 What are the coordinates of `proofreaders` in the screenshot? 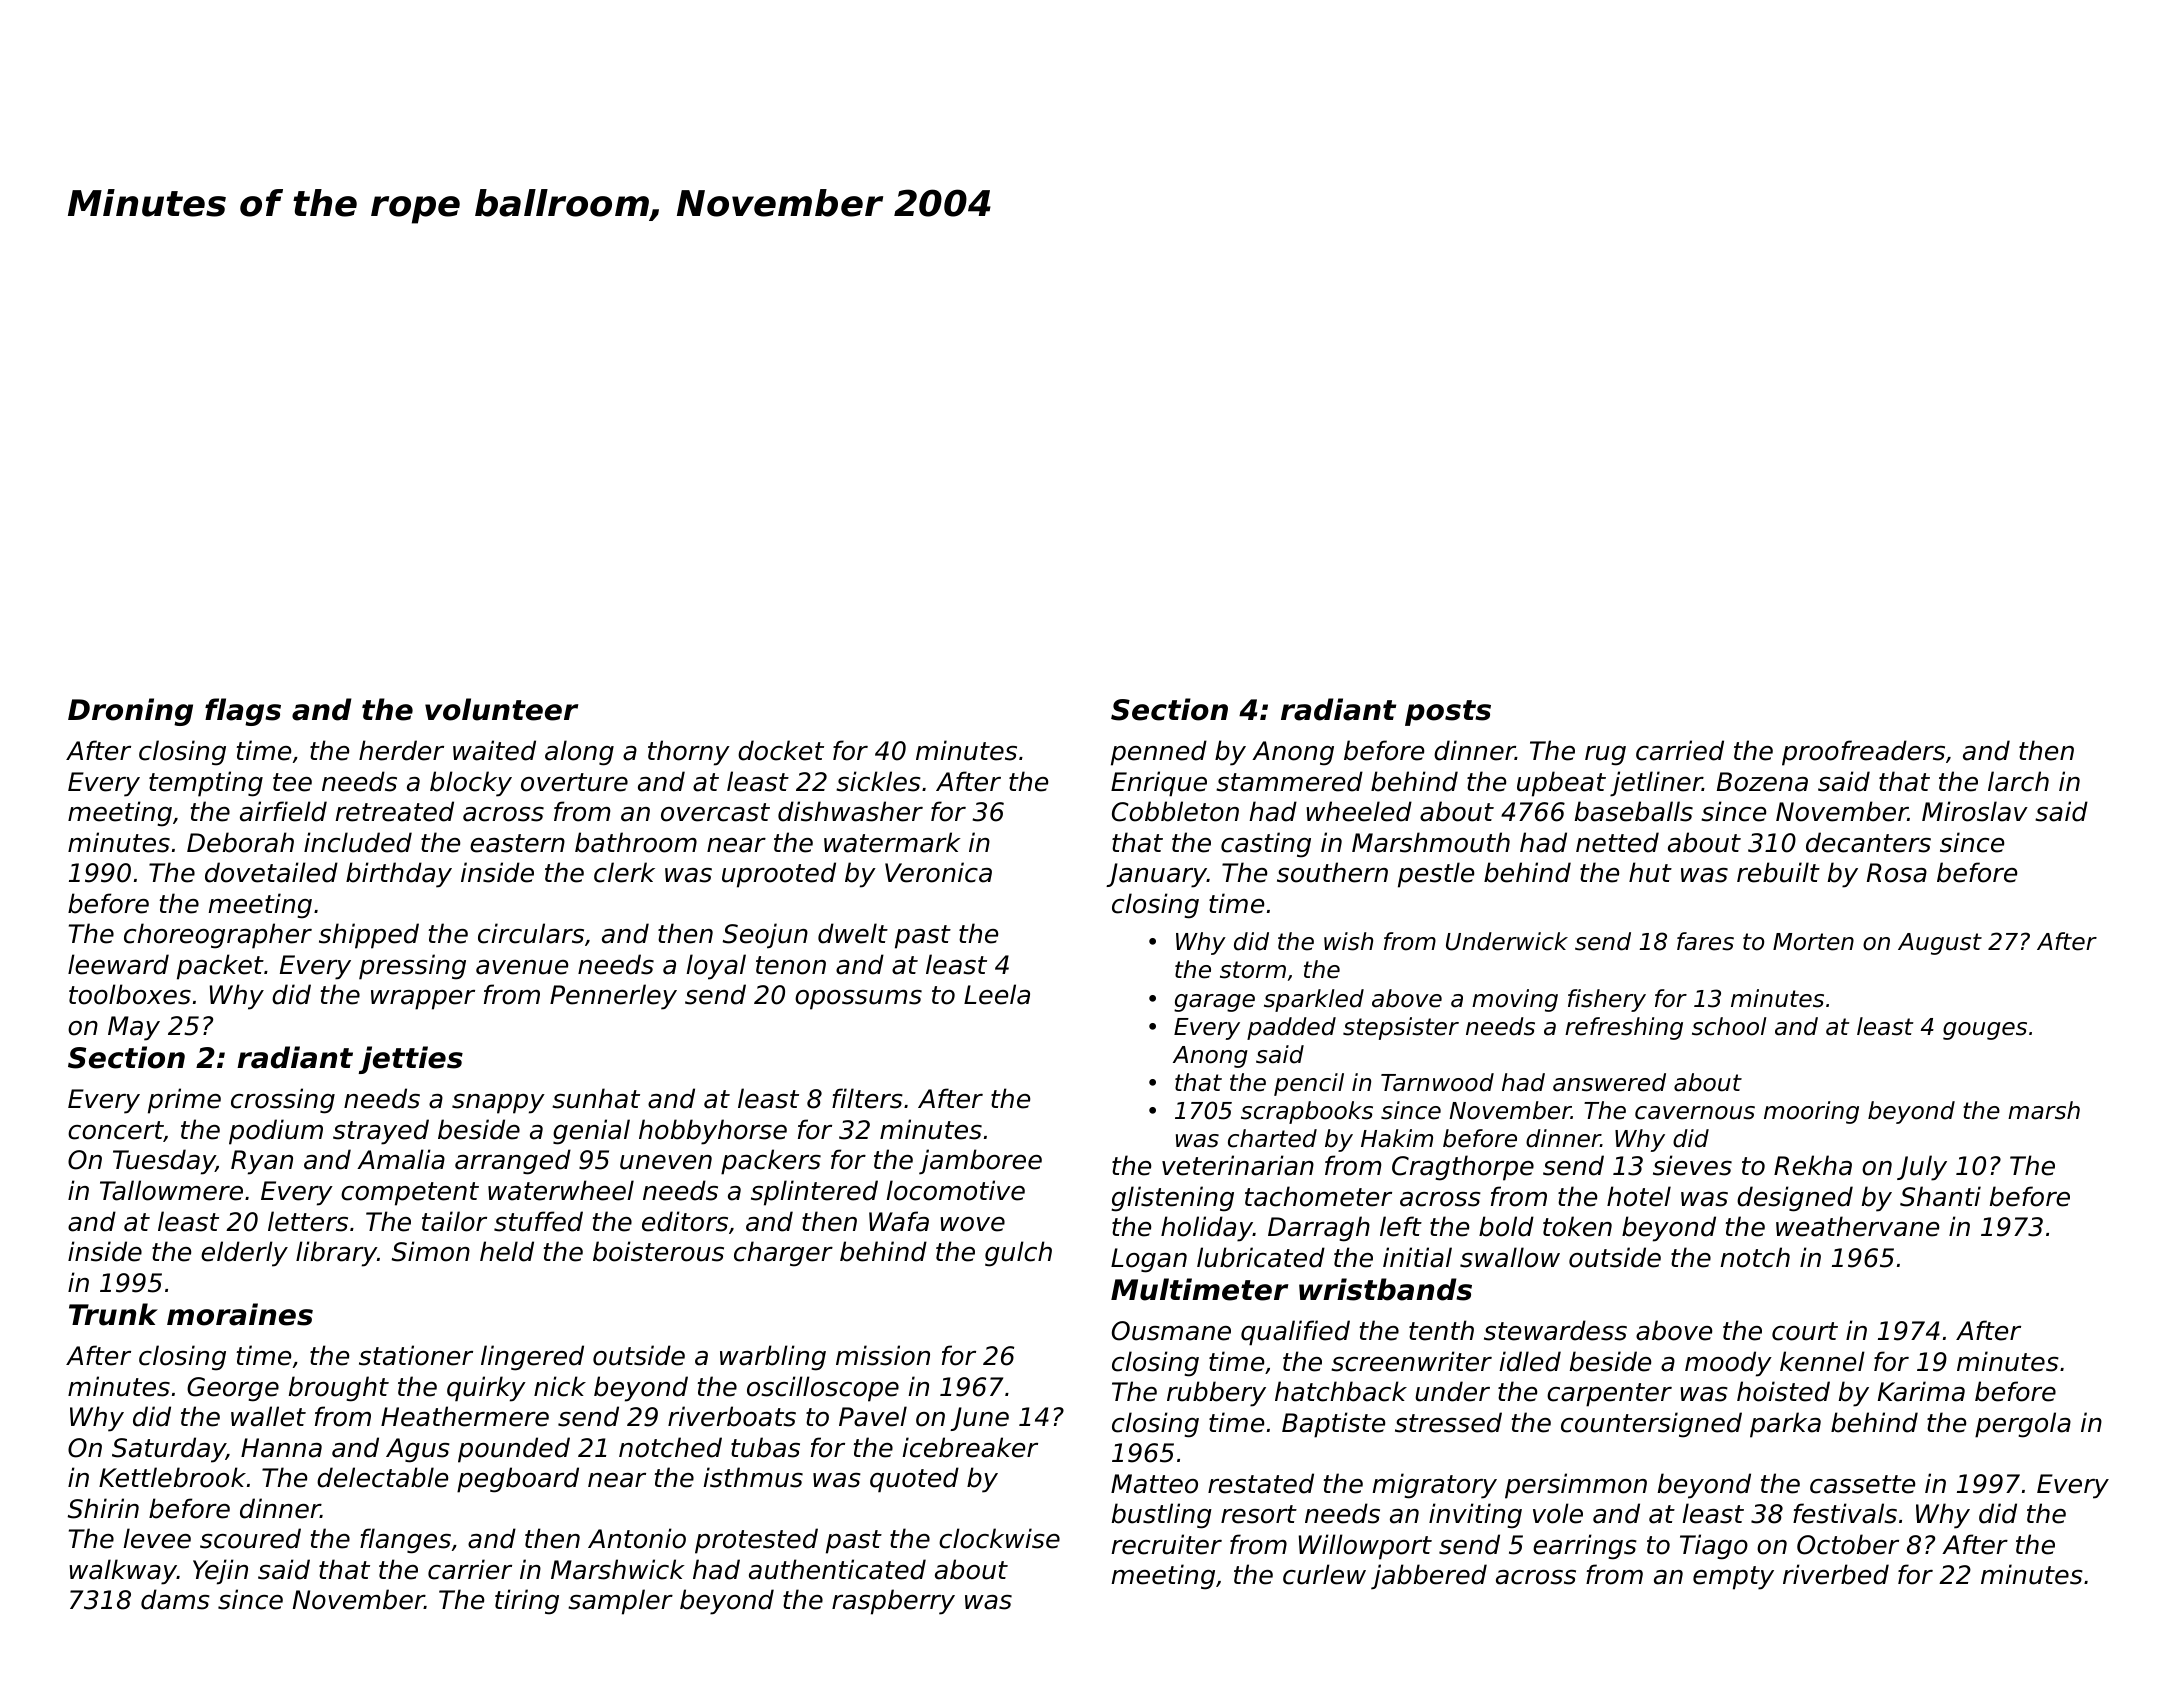 It's located at (1863, 753).
